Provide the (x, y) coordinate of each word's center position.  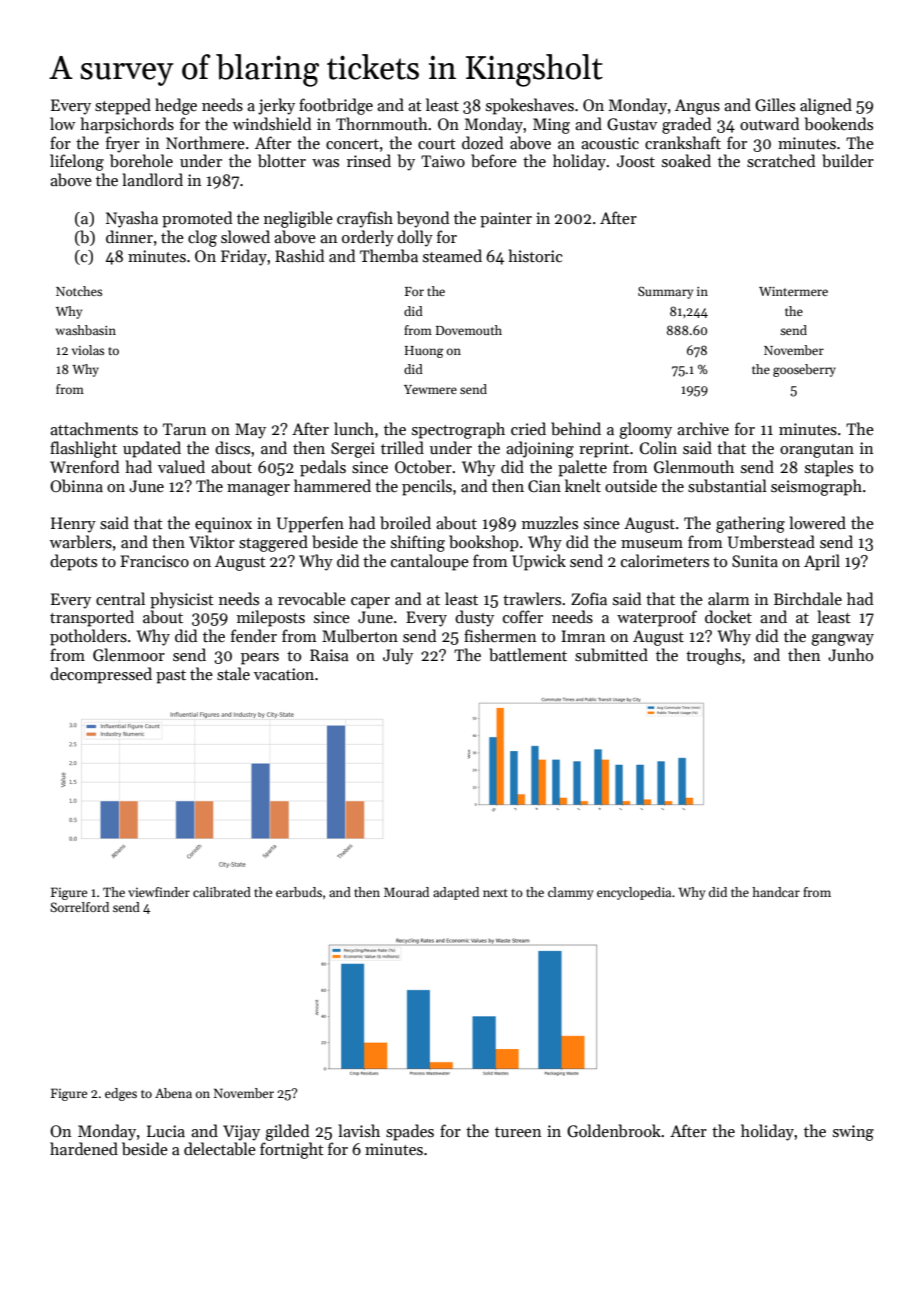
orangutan (817, 451)
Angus (697, 107)
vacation (284, 674)
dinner (129, 236)
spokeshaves (530, 106)
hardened (84, 1148)
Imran (583, 636)
